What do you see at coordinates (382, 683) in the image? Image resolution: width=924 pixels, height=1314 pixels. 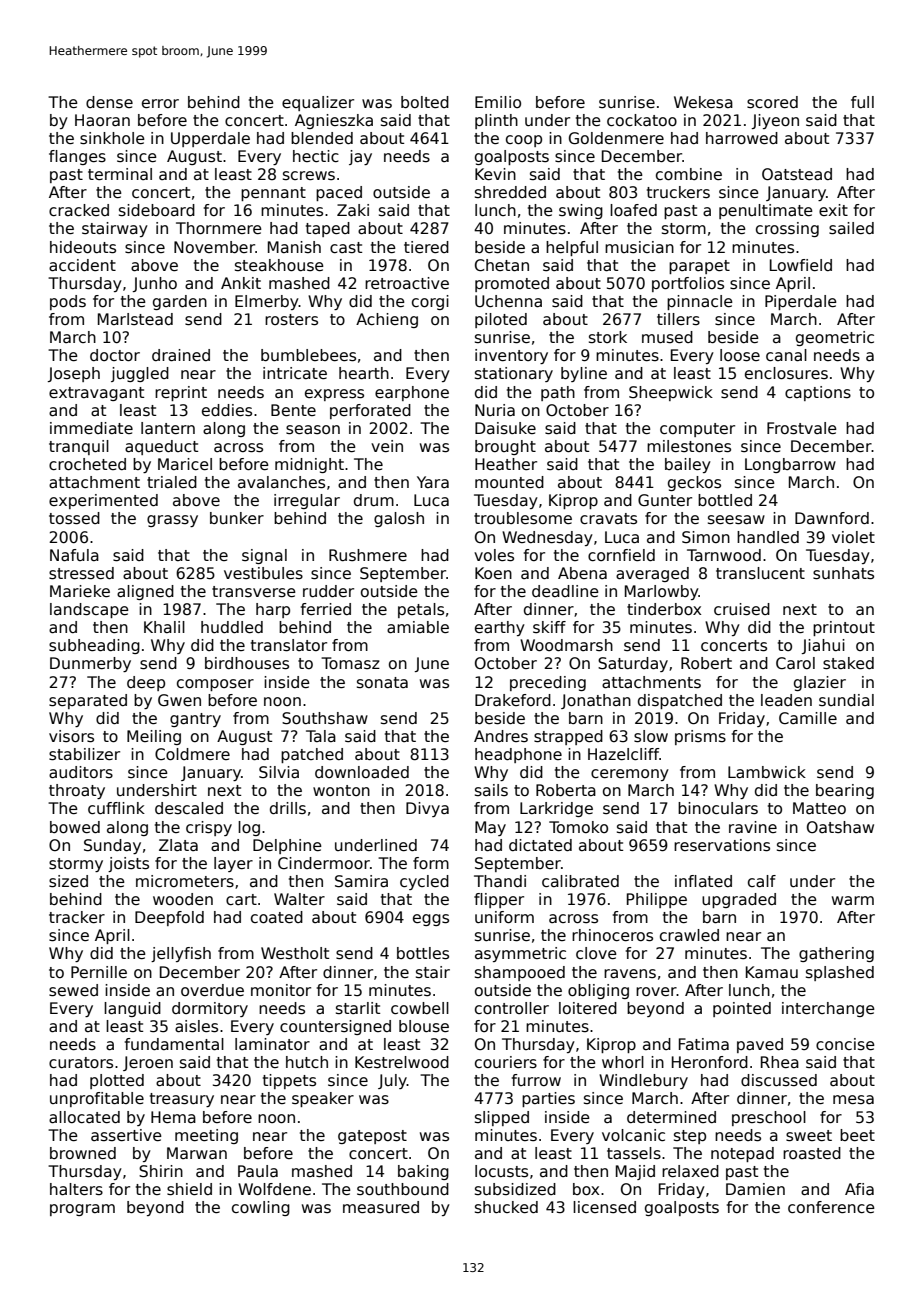 I see `sonata` at bounding box center [382, 683].
